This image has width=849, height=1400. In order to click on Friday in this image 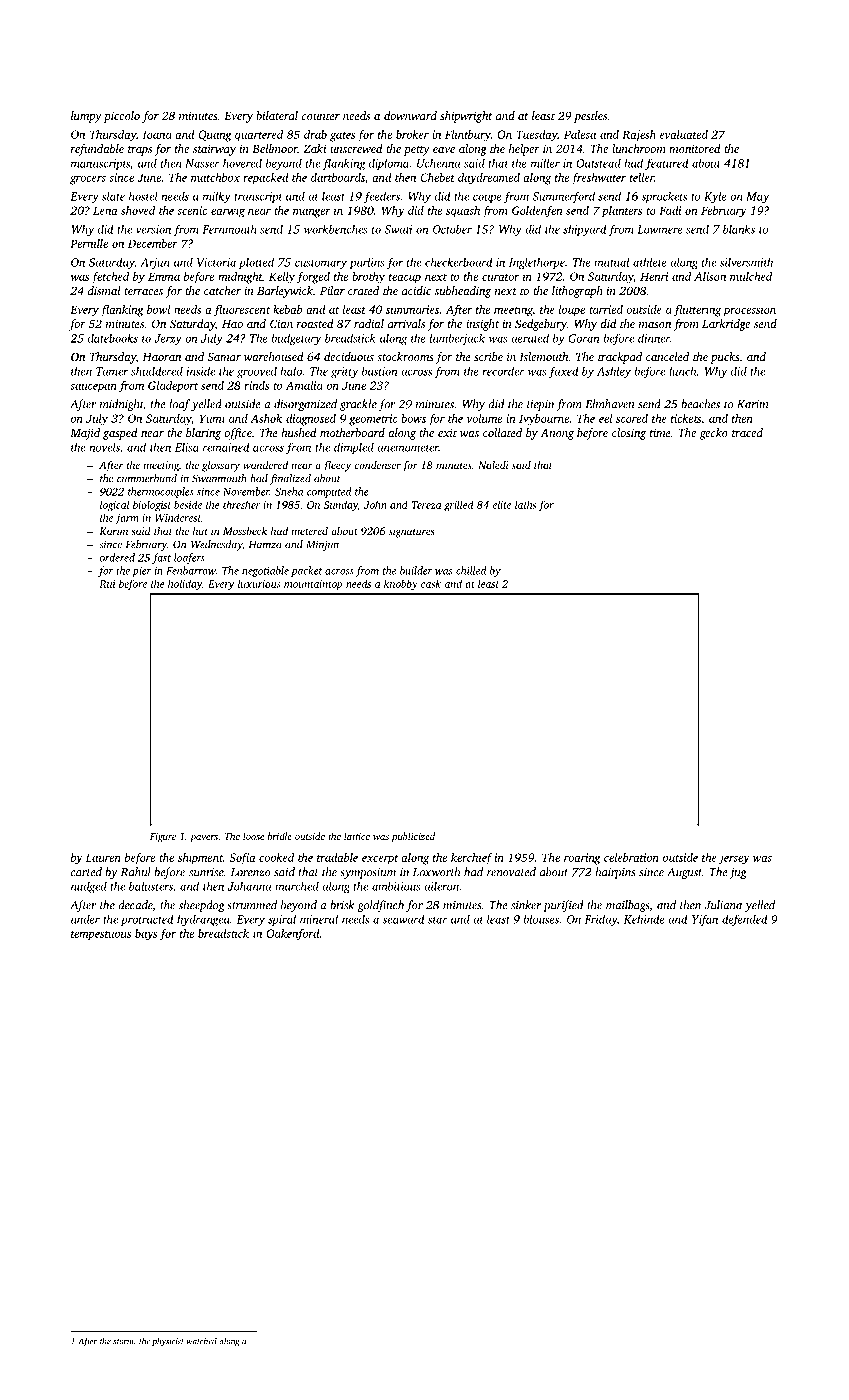, I will do `click(601, 920)`.
